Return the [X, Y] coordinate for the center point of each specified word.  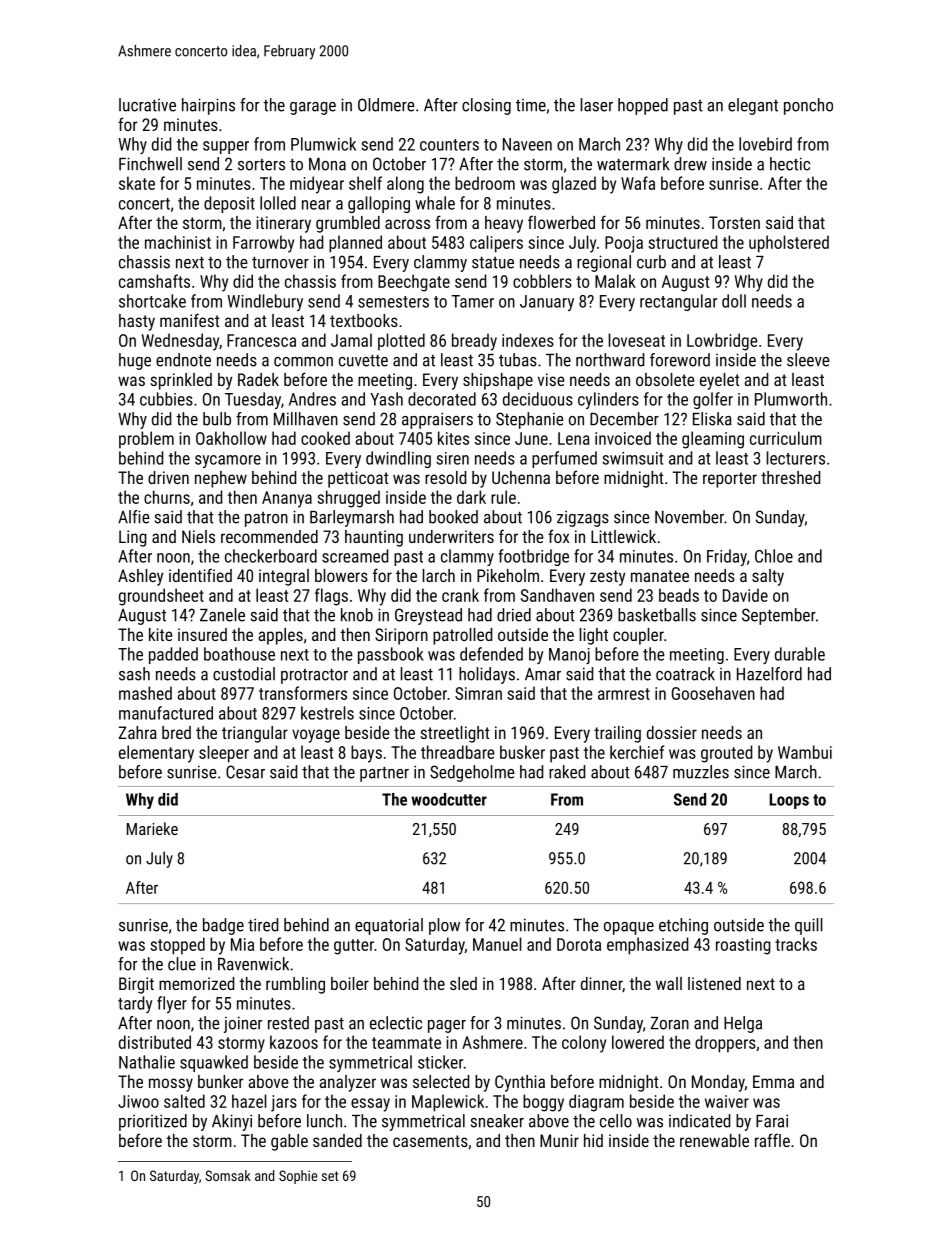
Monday [718, 1083]
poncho [808, 106]
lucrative [147, 105]
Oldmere [386, 105]
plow [444, 926]
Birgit [136, 985]
